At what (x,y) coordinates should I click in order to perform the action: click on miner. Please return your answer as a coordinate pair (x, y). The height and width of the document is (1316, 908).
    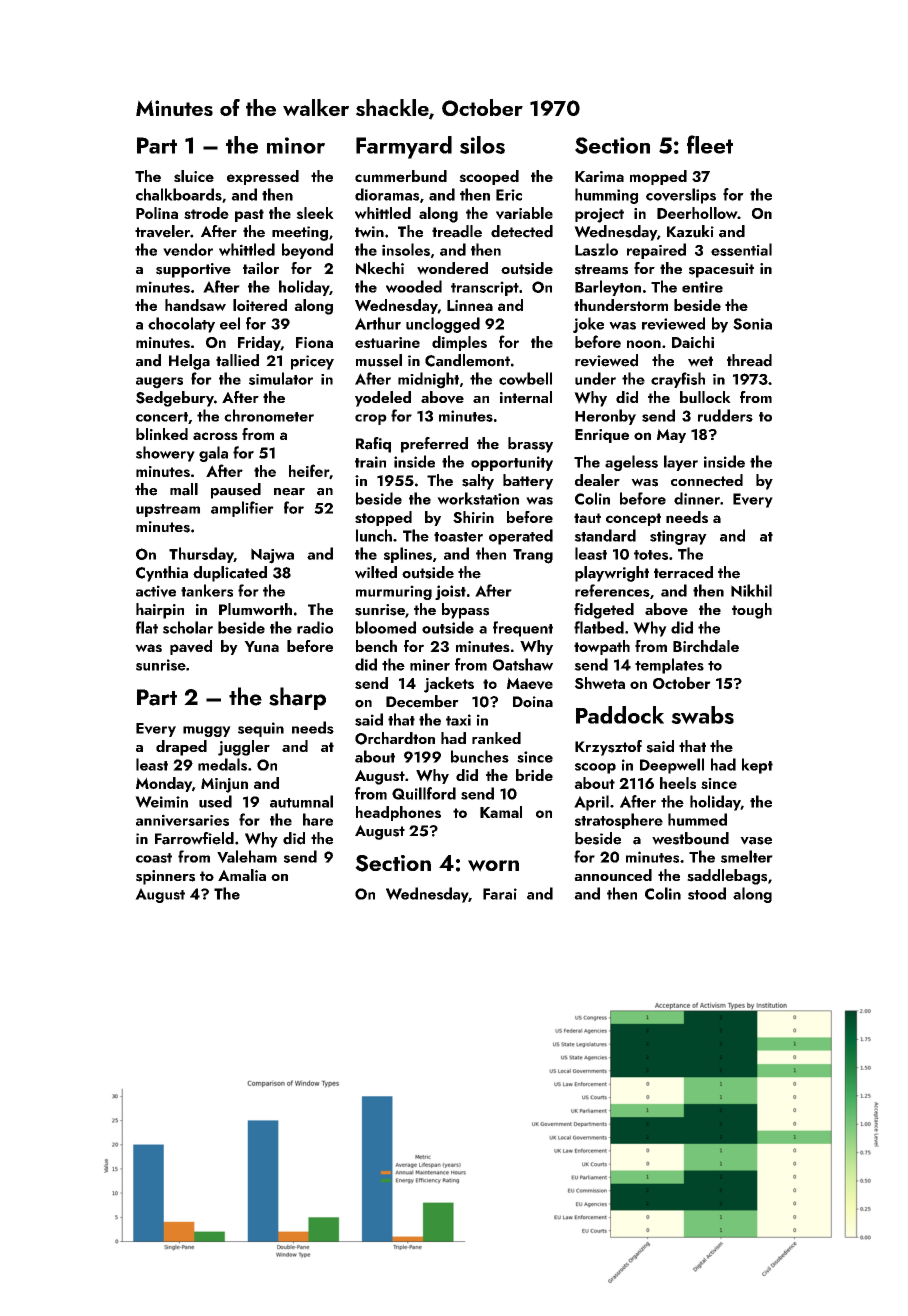
    Looking at the image, I should click on (430, 665).
